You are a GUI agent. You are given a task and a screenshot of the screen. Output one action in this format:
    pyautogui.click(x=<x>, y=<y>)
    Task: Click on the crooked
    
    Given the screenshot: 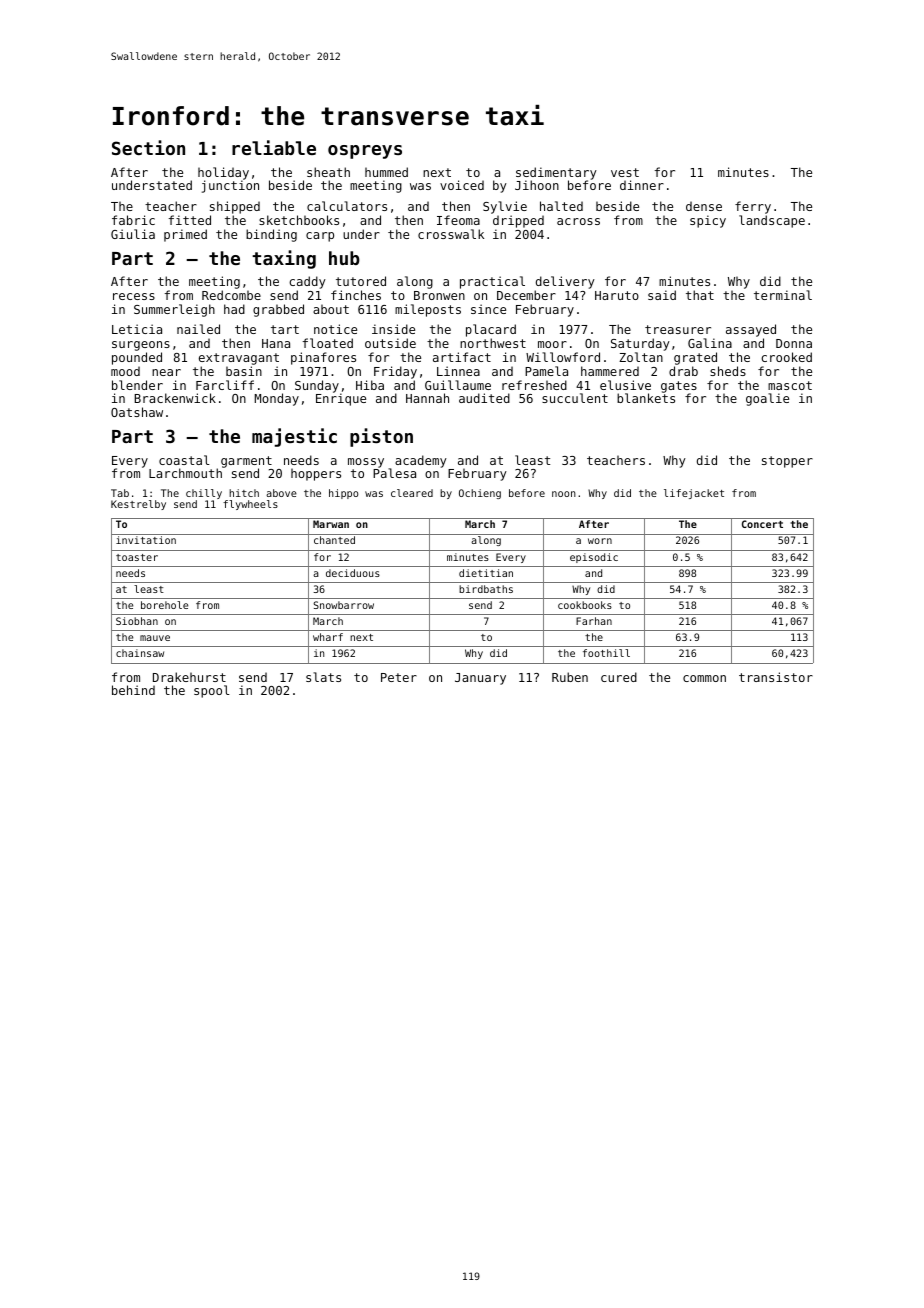 What is the action you would take?
    pyautogui.click(x=786, y=357)
